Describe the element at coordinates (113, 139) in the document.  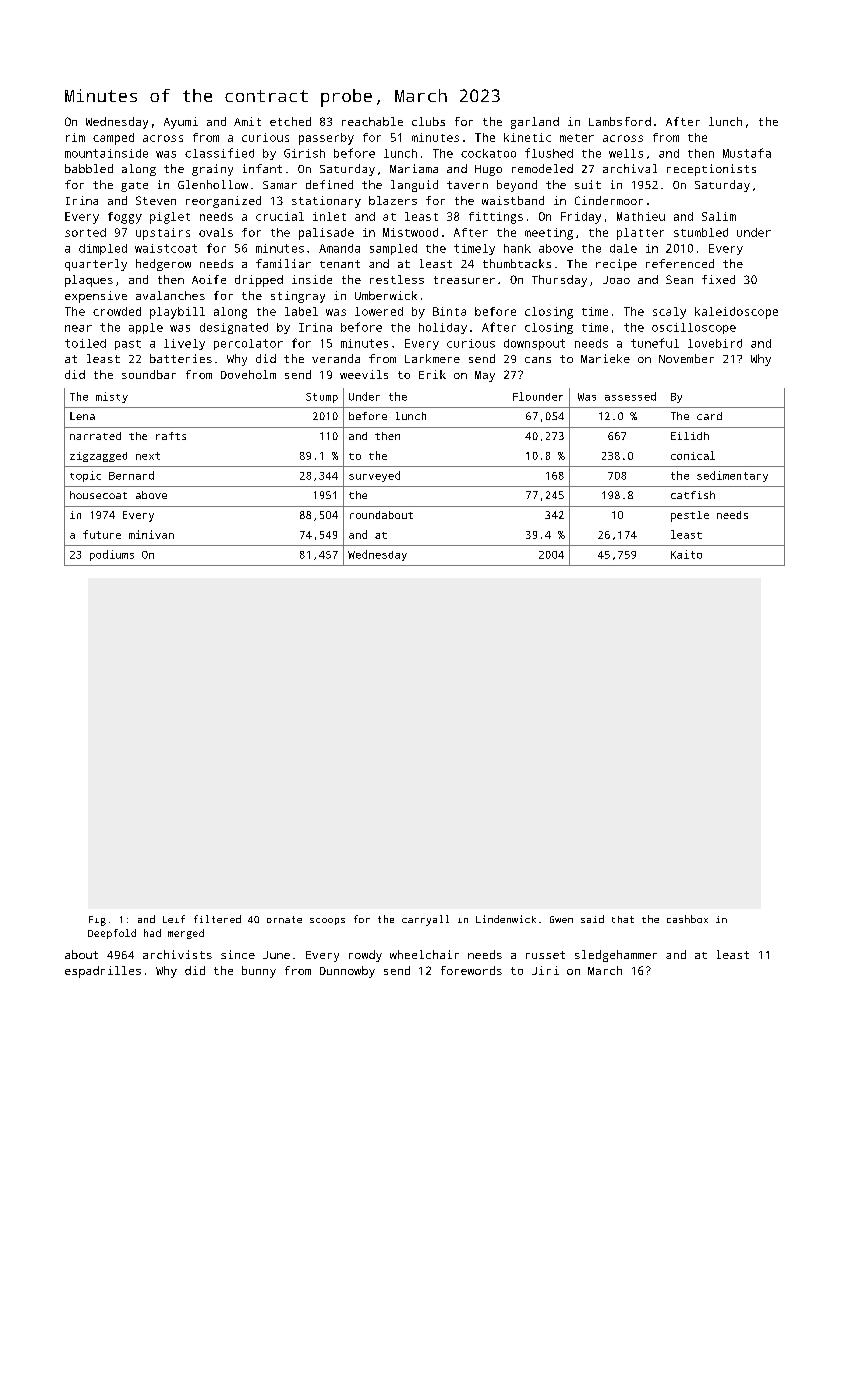
I see `camped` at that location.
